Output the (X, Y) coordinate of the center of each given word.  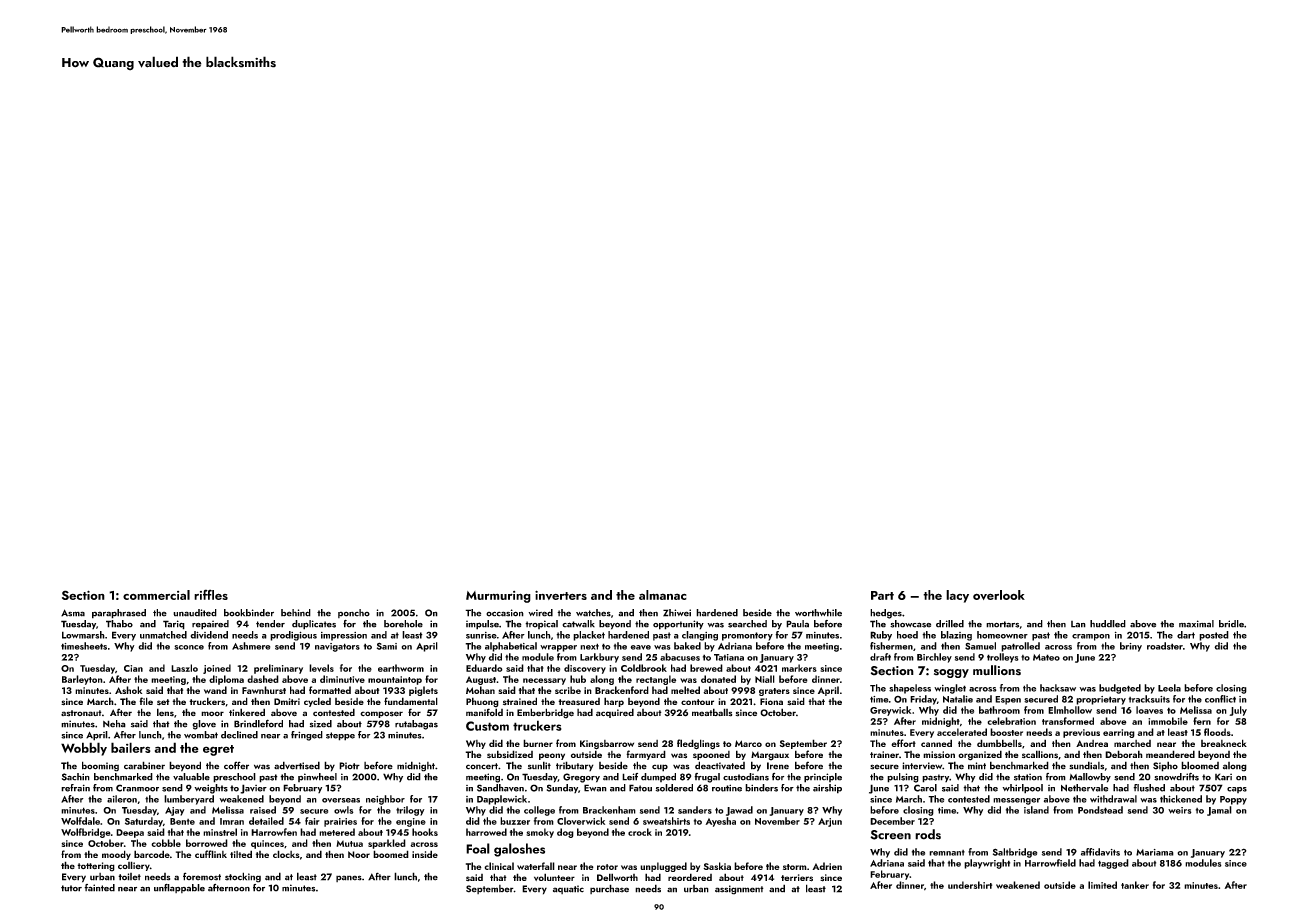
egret (218, 750)
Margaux (770, 756)
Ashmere (251, 646)
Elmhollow (1070, 710)
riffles (211, 594)
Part (882, 595)
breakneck (1224, 743)
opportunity (678, 625)
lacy (957, 596)
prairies (340, 822)
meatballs (712, 712)
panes (349, 878)
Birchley (934, 658)
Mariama (1155, 852)
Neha (114, 724)
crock (640, 832)
